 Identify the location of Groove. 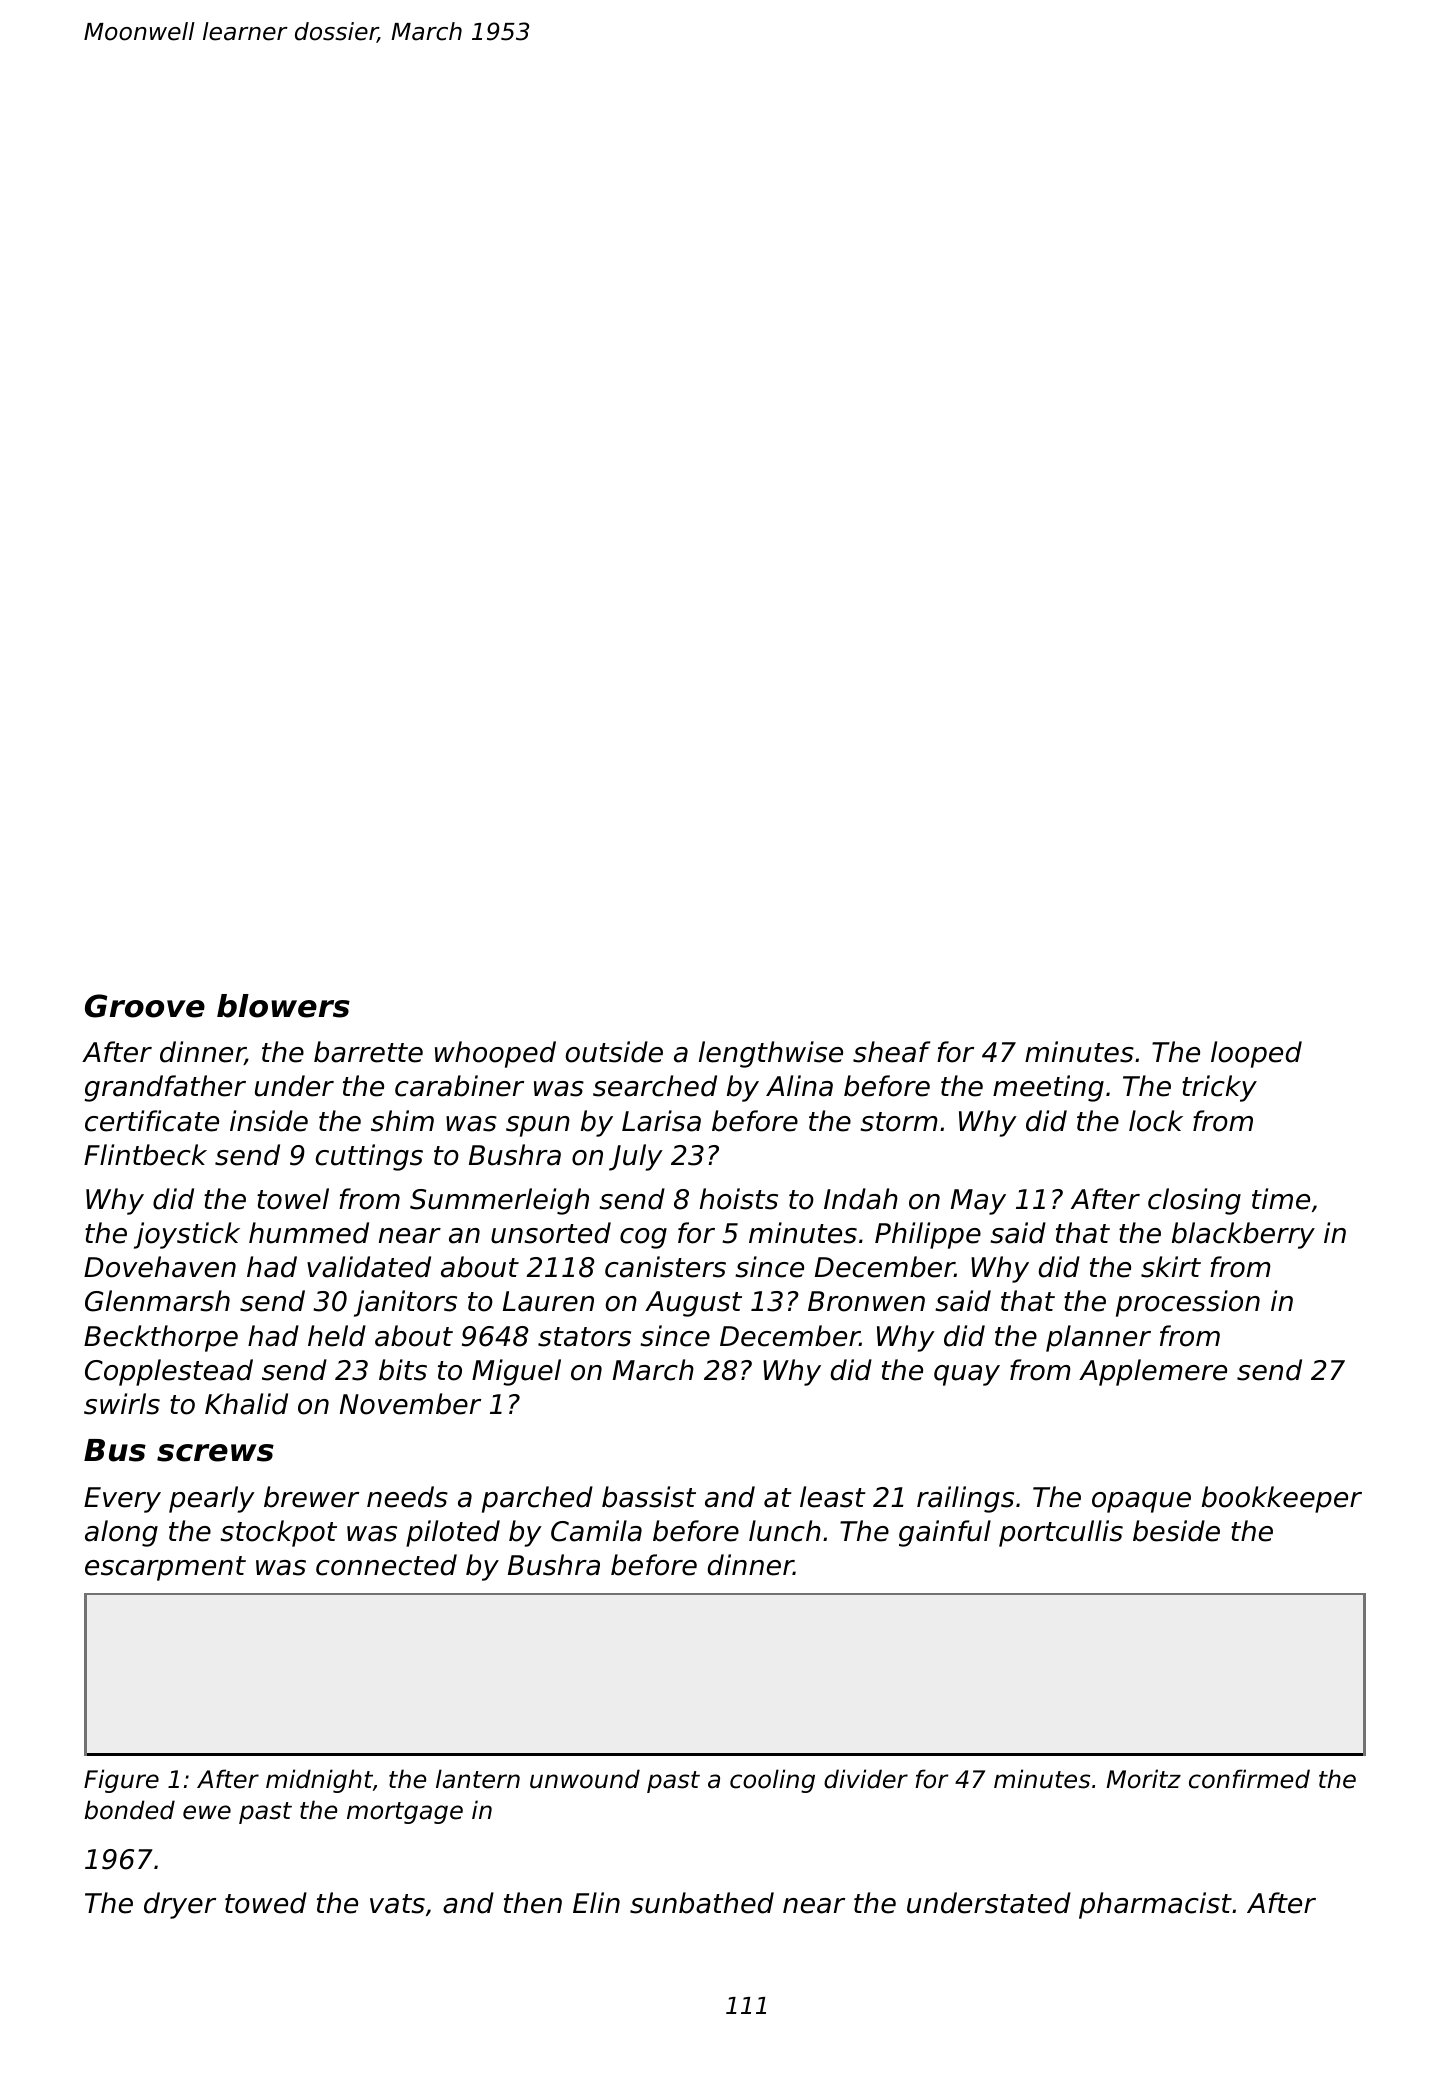
(145, 1006).
